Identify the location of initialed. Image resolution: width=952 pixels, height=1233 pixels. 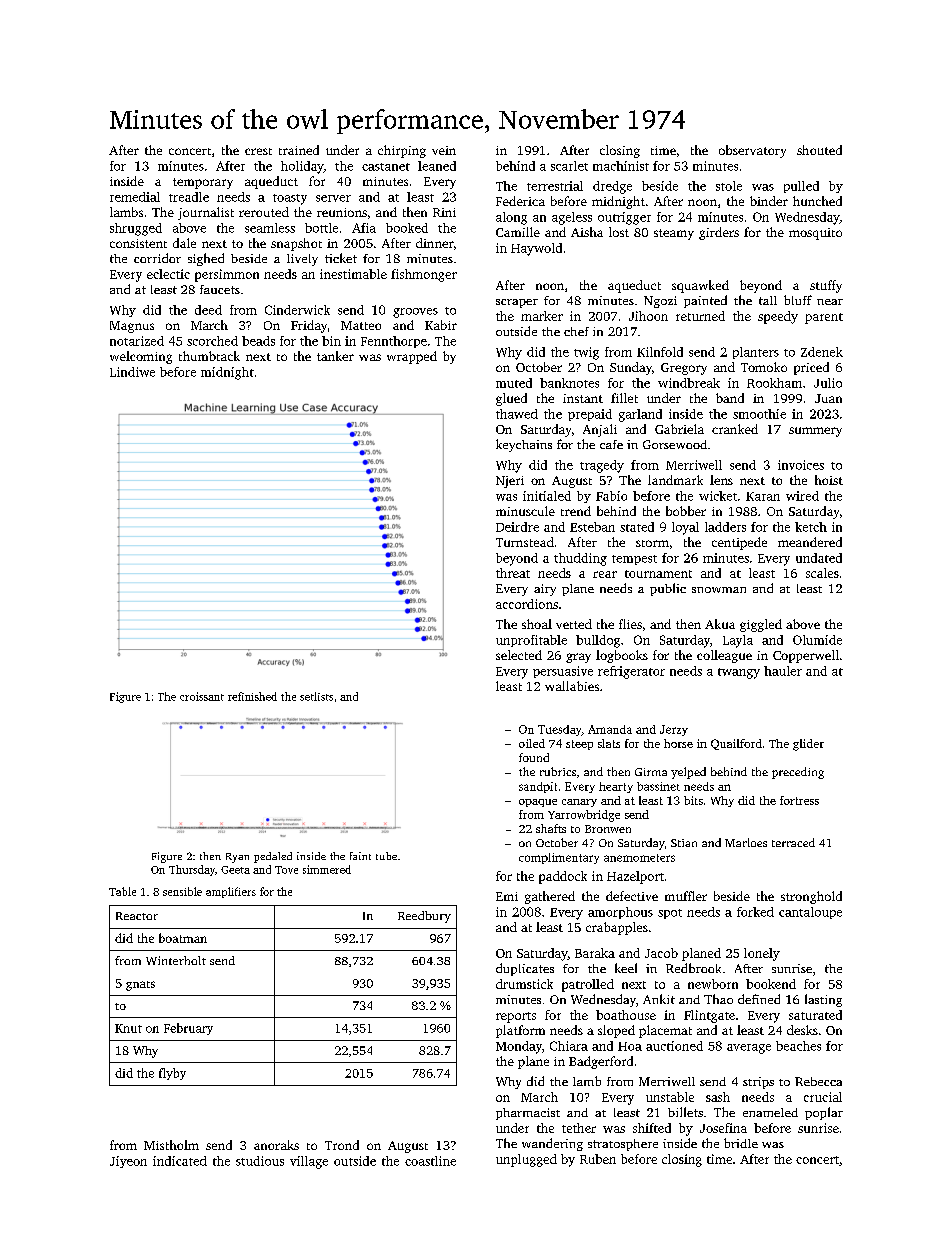
(547, 496).
